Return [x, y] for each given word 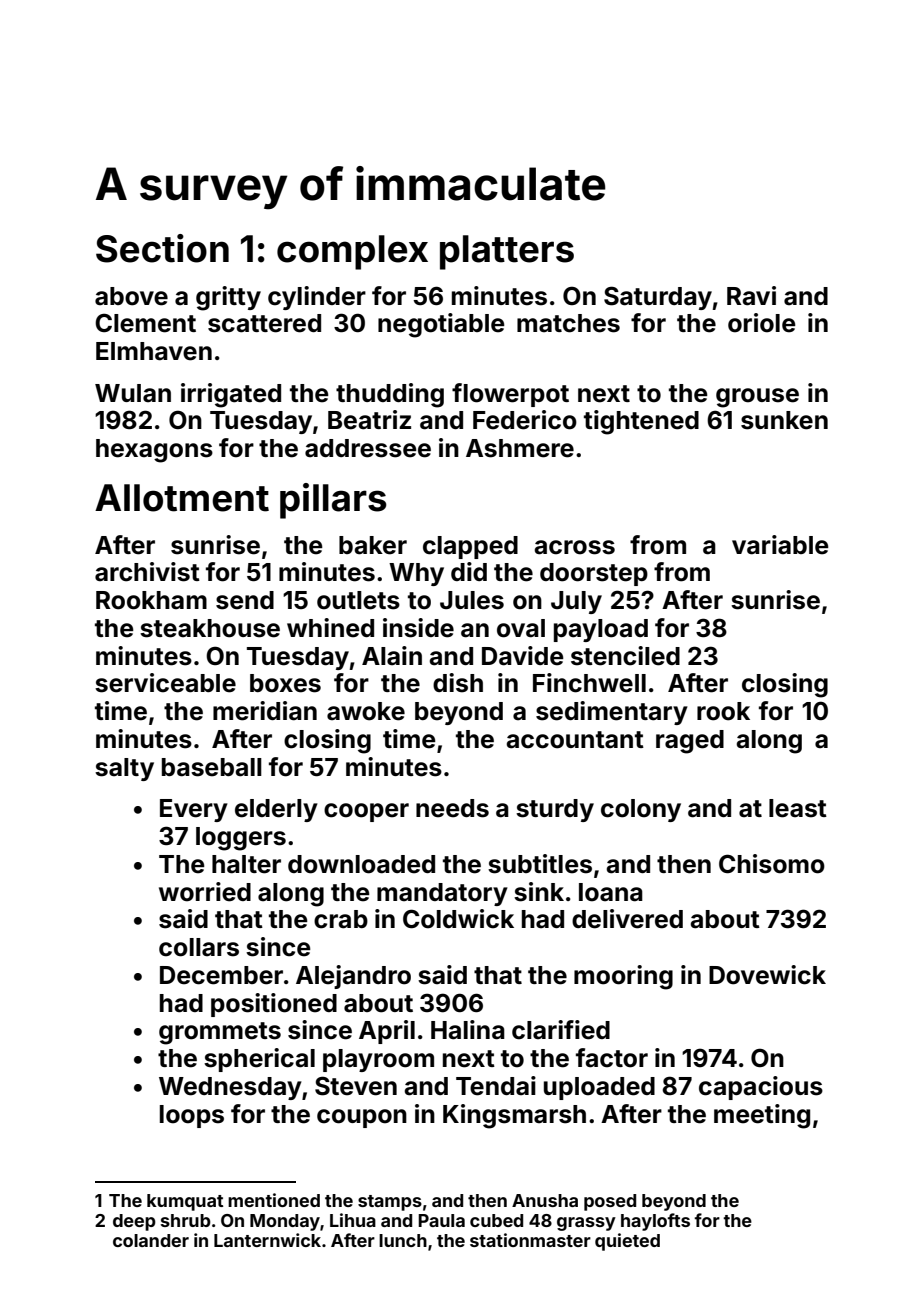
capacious [761, 1088]
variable [780, 545]
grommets [220, 1033]
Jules [472, 600]
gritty [228, 298]
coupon [362, 1118]
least [798, 808]
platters [507, 252]
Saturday [658, 298]
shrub [186, 1220]
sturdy [555, 810]
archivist [147, 572]
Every [194, 810]
